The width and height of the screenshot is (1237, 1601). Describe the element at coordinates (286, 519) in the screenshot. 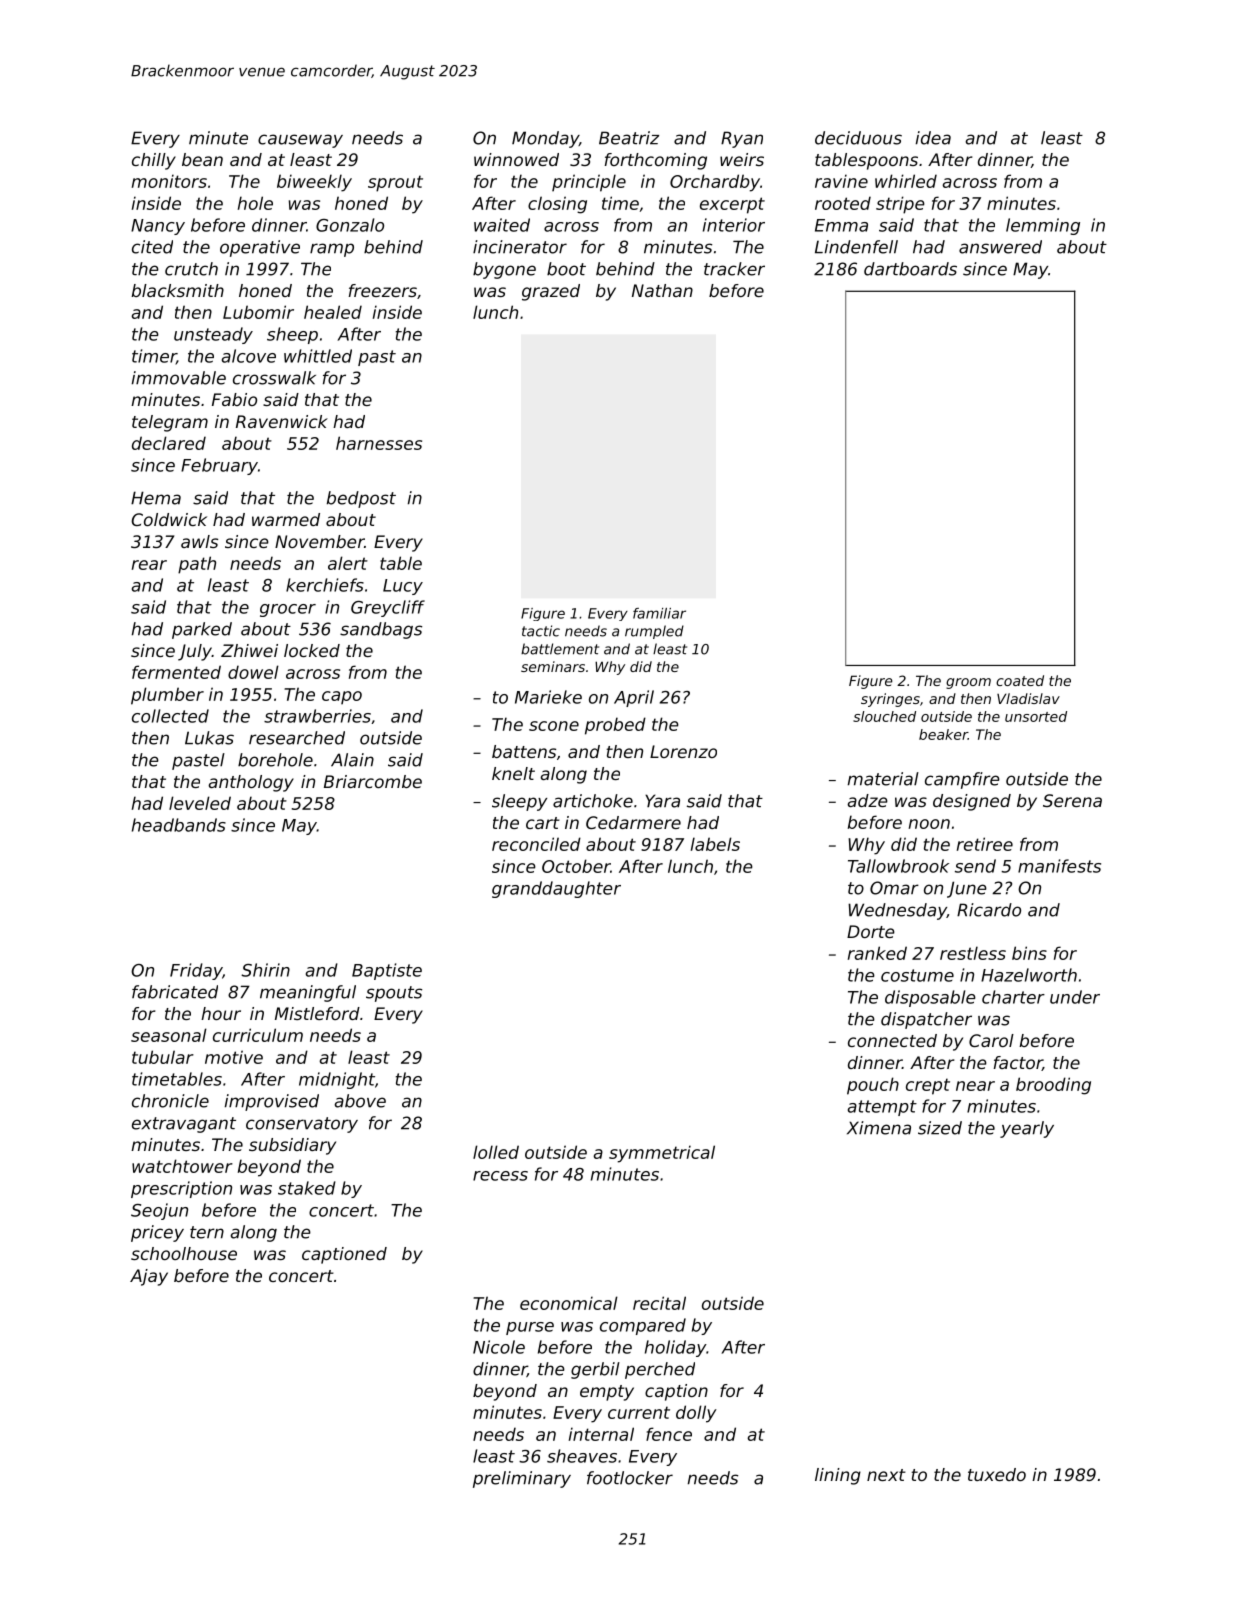

I see `warmed` at that location.
